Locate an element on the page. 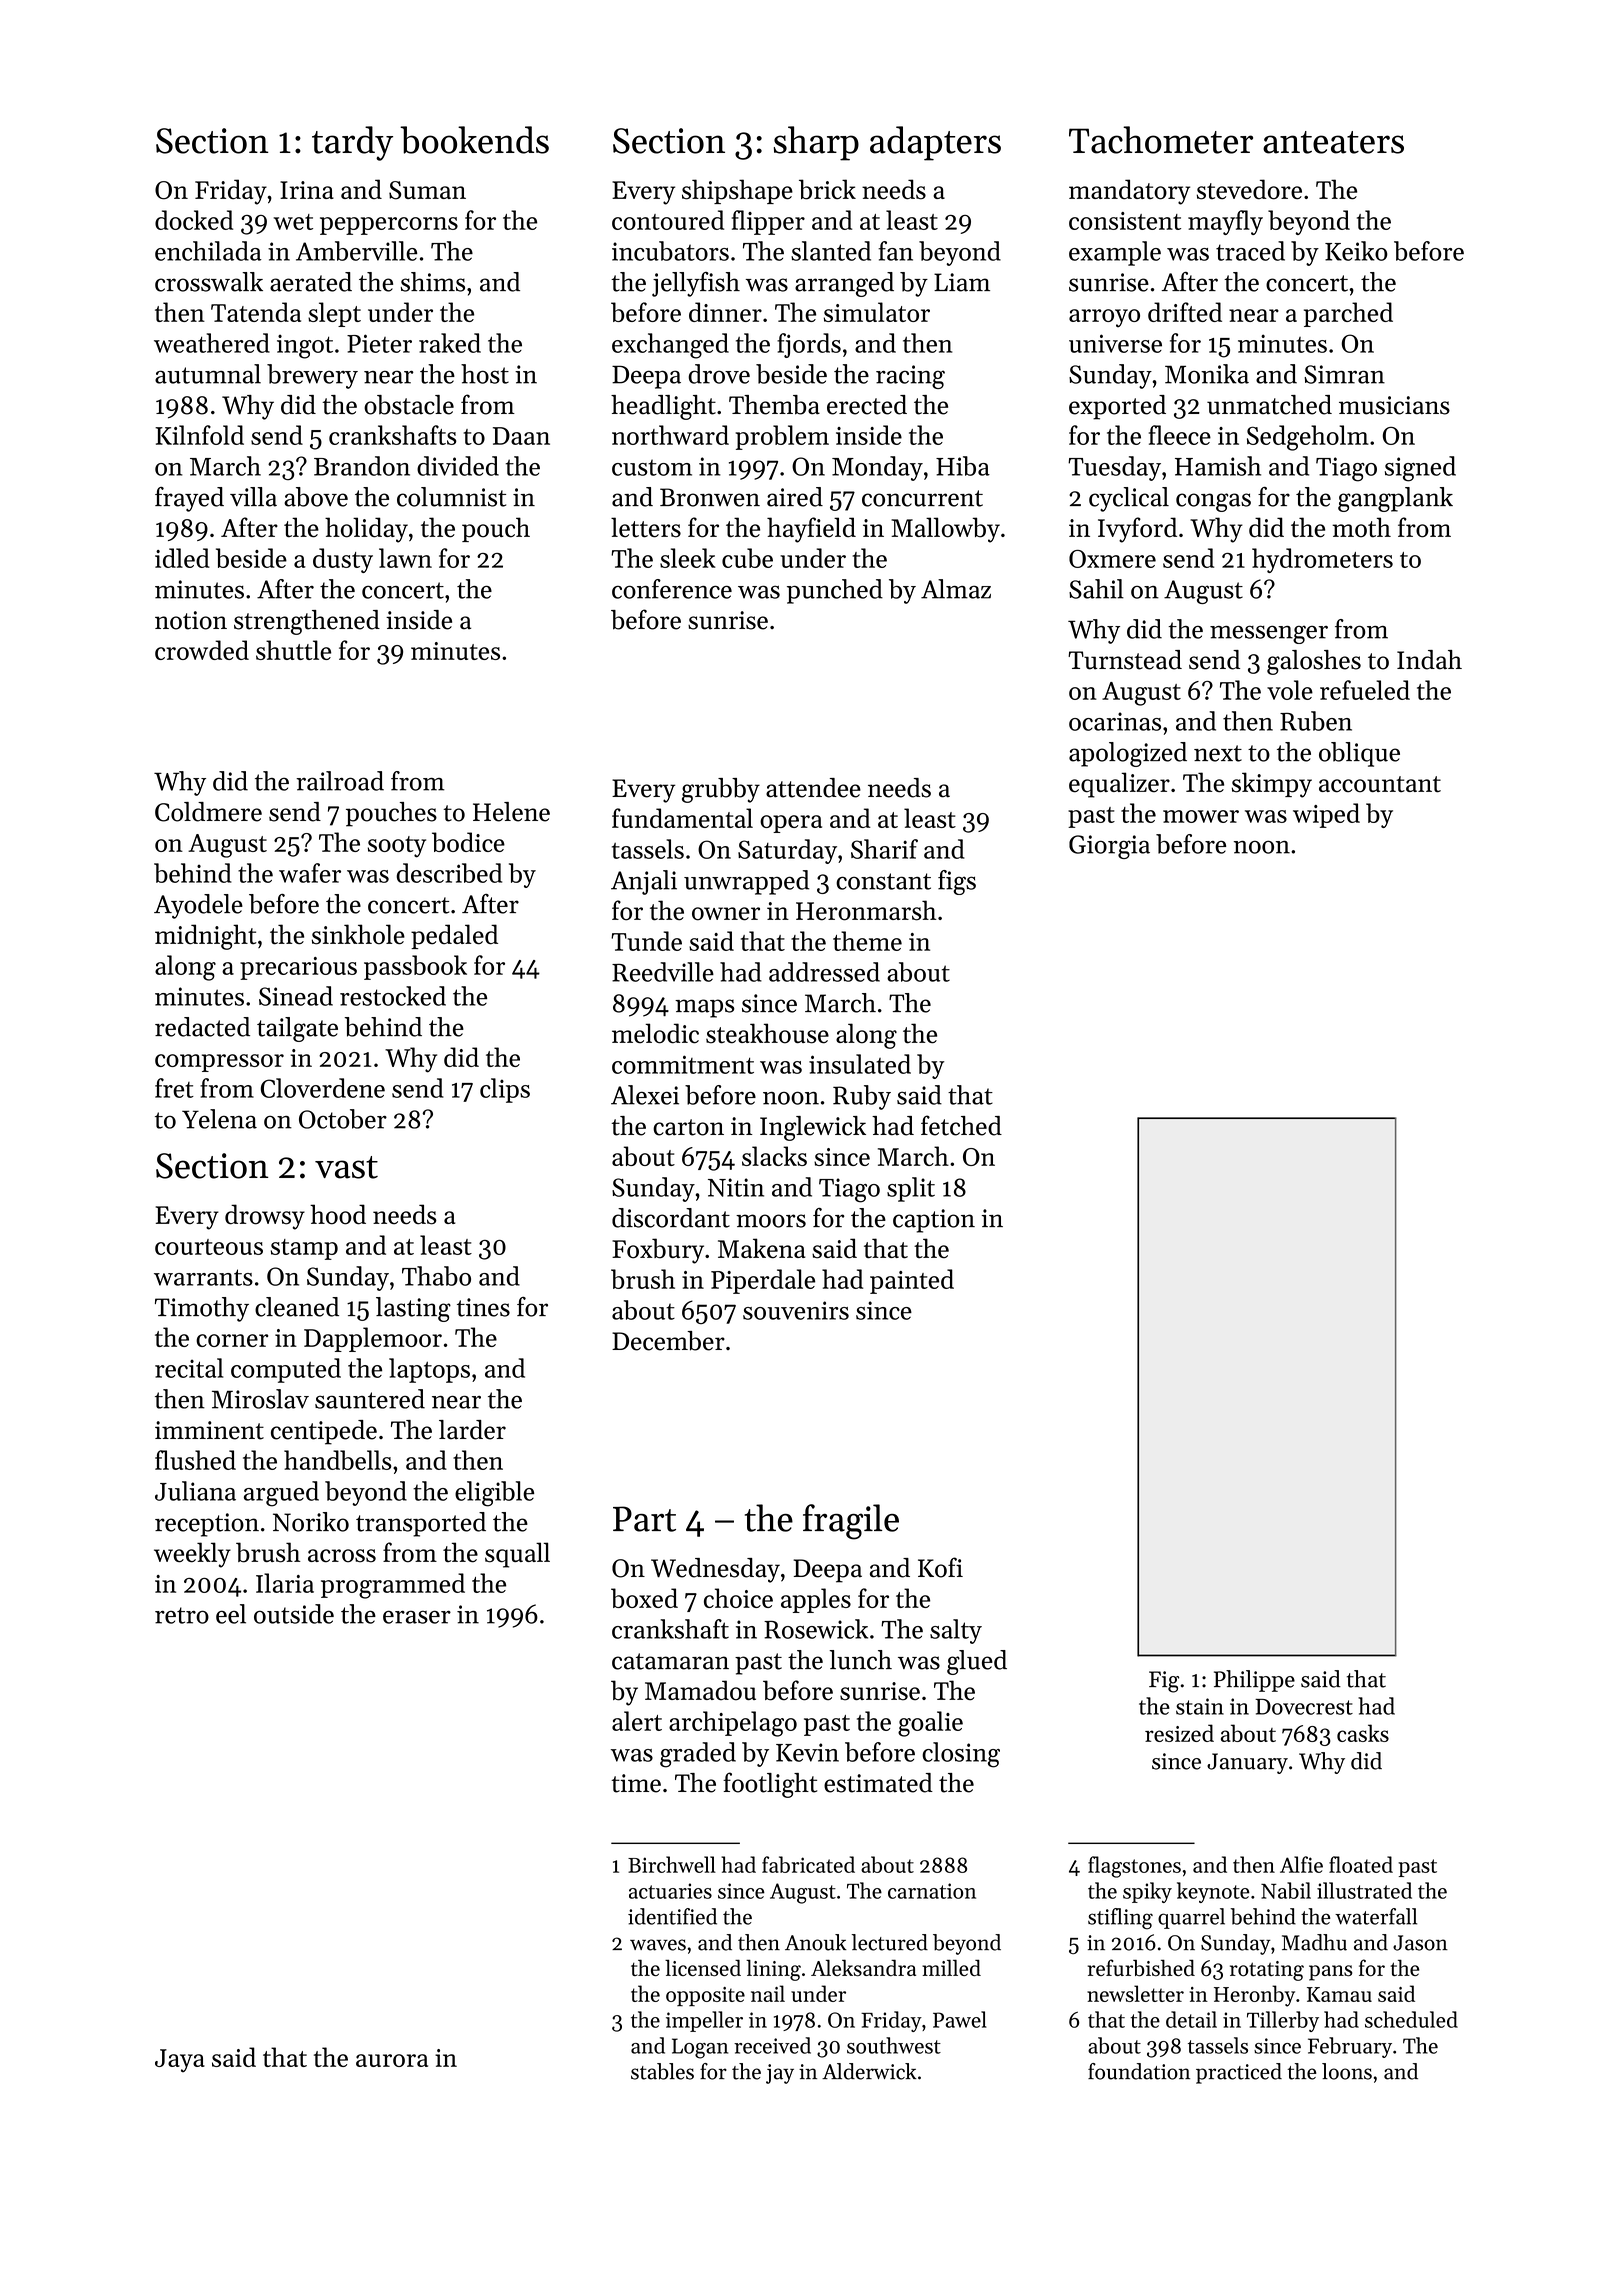  unwrapped is located at coordinates (746, 882).
